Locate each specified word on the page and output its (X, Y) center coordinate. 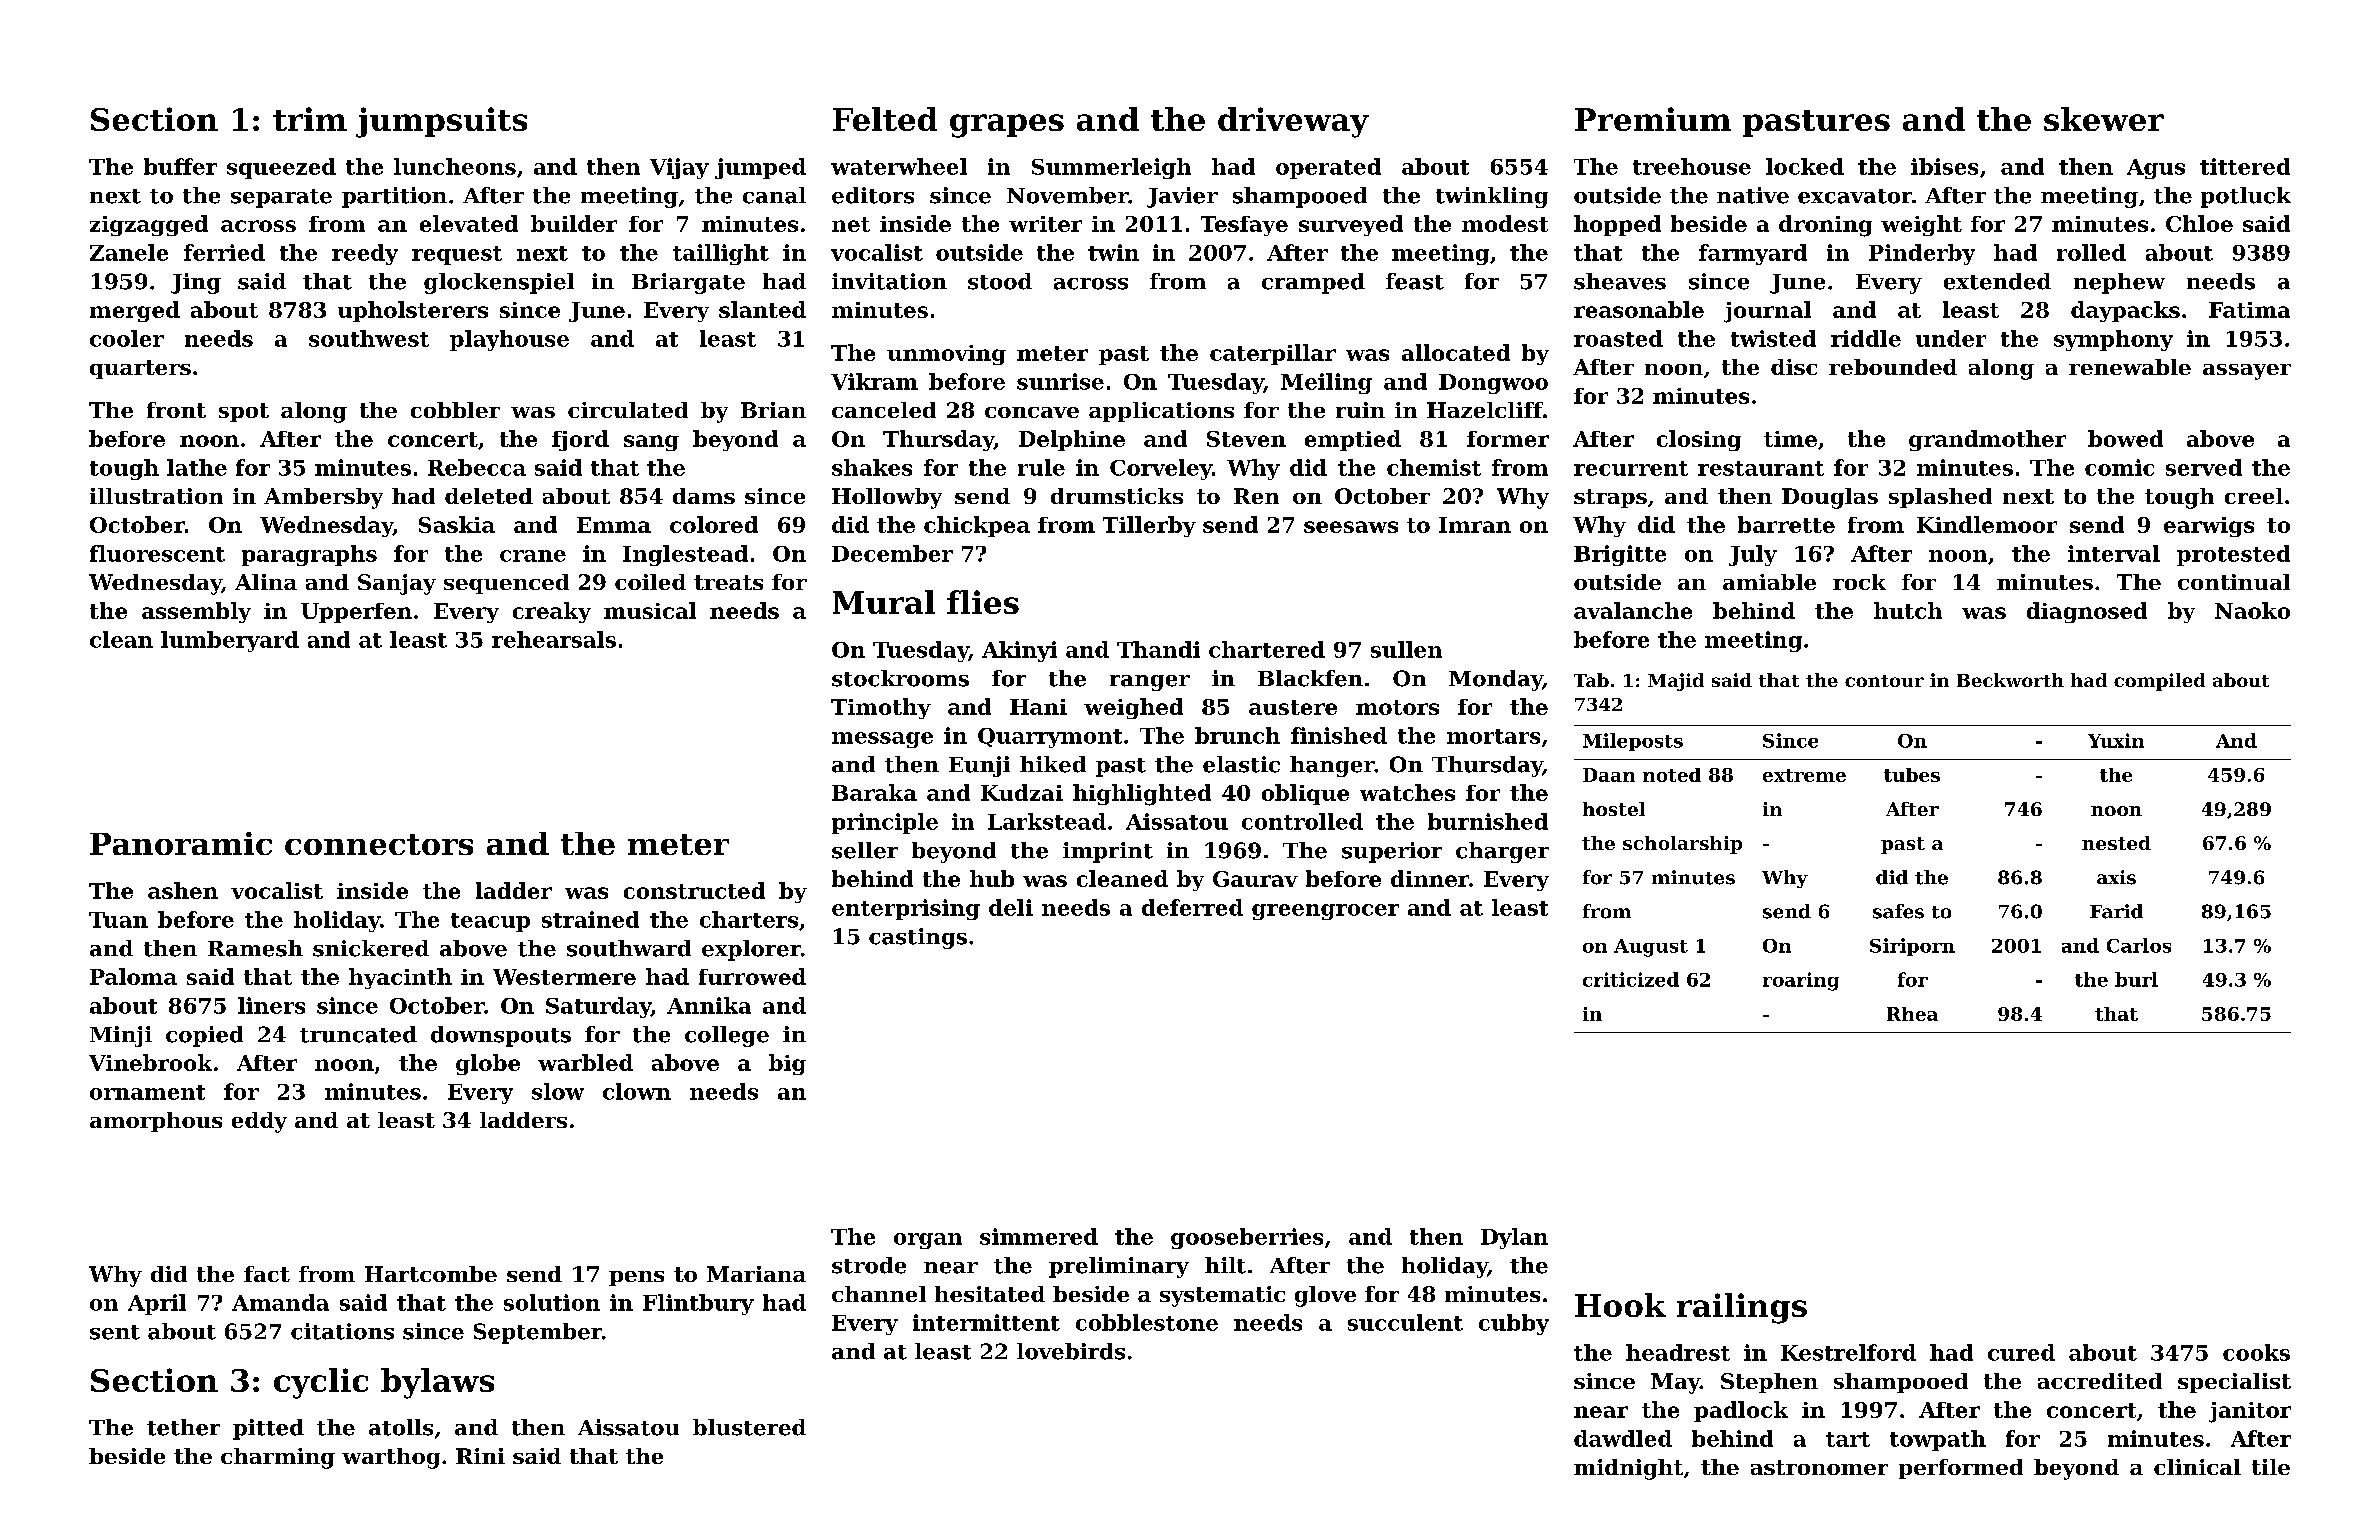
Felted (885, 119)
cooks (2256, 1352)
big (787, 1064)
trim (310, 119)
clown (637, 1091)
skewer (2104, 119)
